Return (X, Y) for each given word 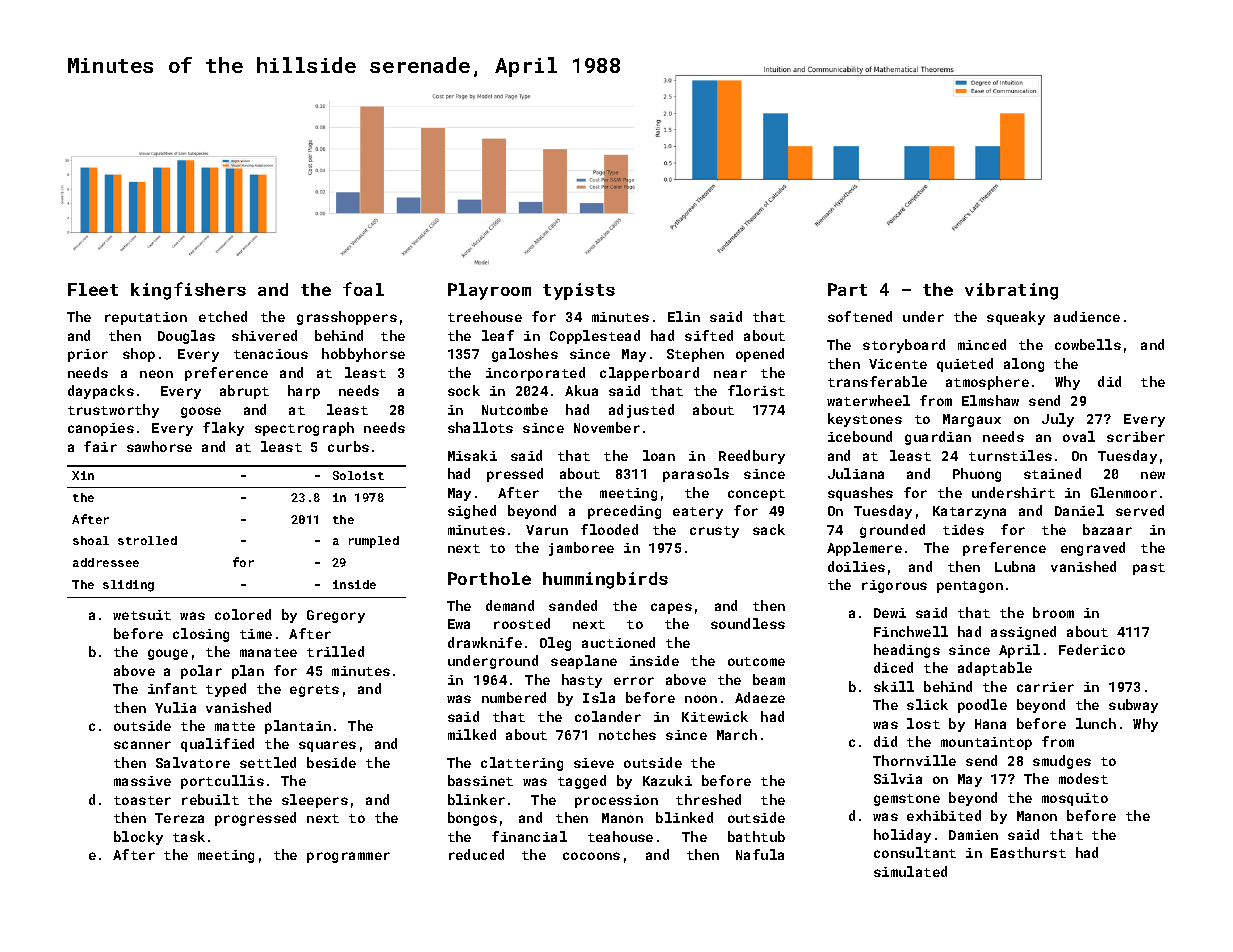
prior (88, 355)
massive (142, 781)
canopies (101, 429)
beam (769, 679)
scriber (1136, 436)
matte (235, 726)
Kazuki (667, 780)
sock (464, 390)
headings (907, 651)
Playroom (489, 291)
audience (1087, 316)
